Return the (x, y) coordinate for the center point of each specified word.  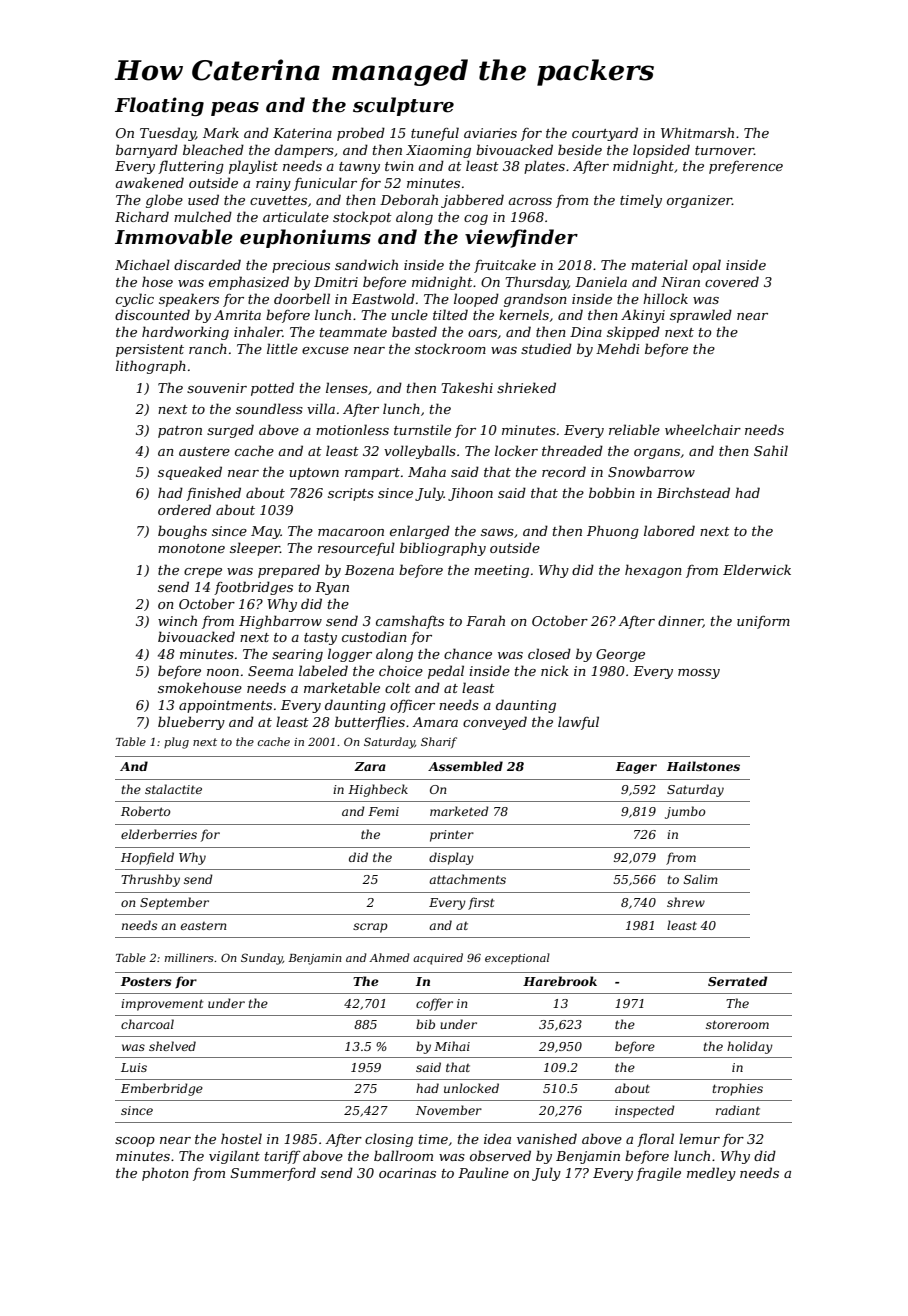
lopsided (661, 151)
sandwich (366, 264)
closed (549, 653)
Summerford (273, 1174)
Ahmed (389, 957)
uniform (763, 622)
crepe (203, 573)
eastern (203, 926)
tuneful (435, 134)
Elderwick (757, 569)
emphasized (249, 283)
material (659, 264)
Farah (485, 620)
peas (235, 109)
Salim (701, 879)
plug (176, 743)
